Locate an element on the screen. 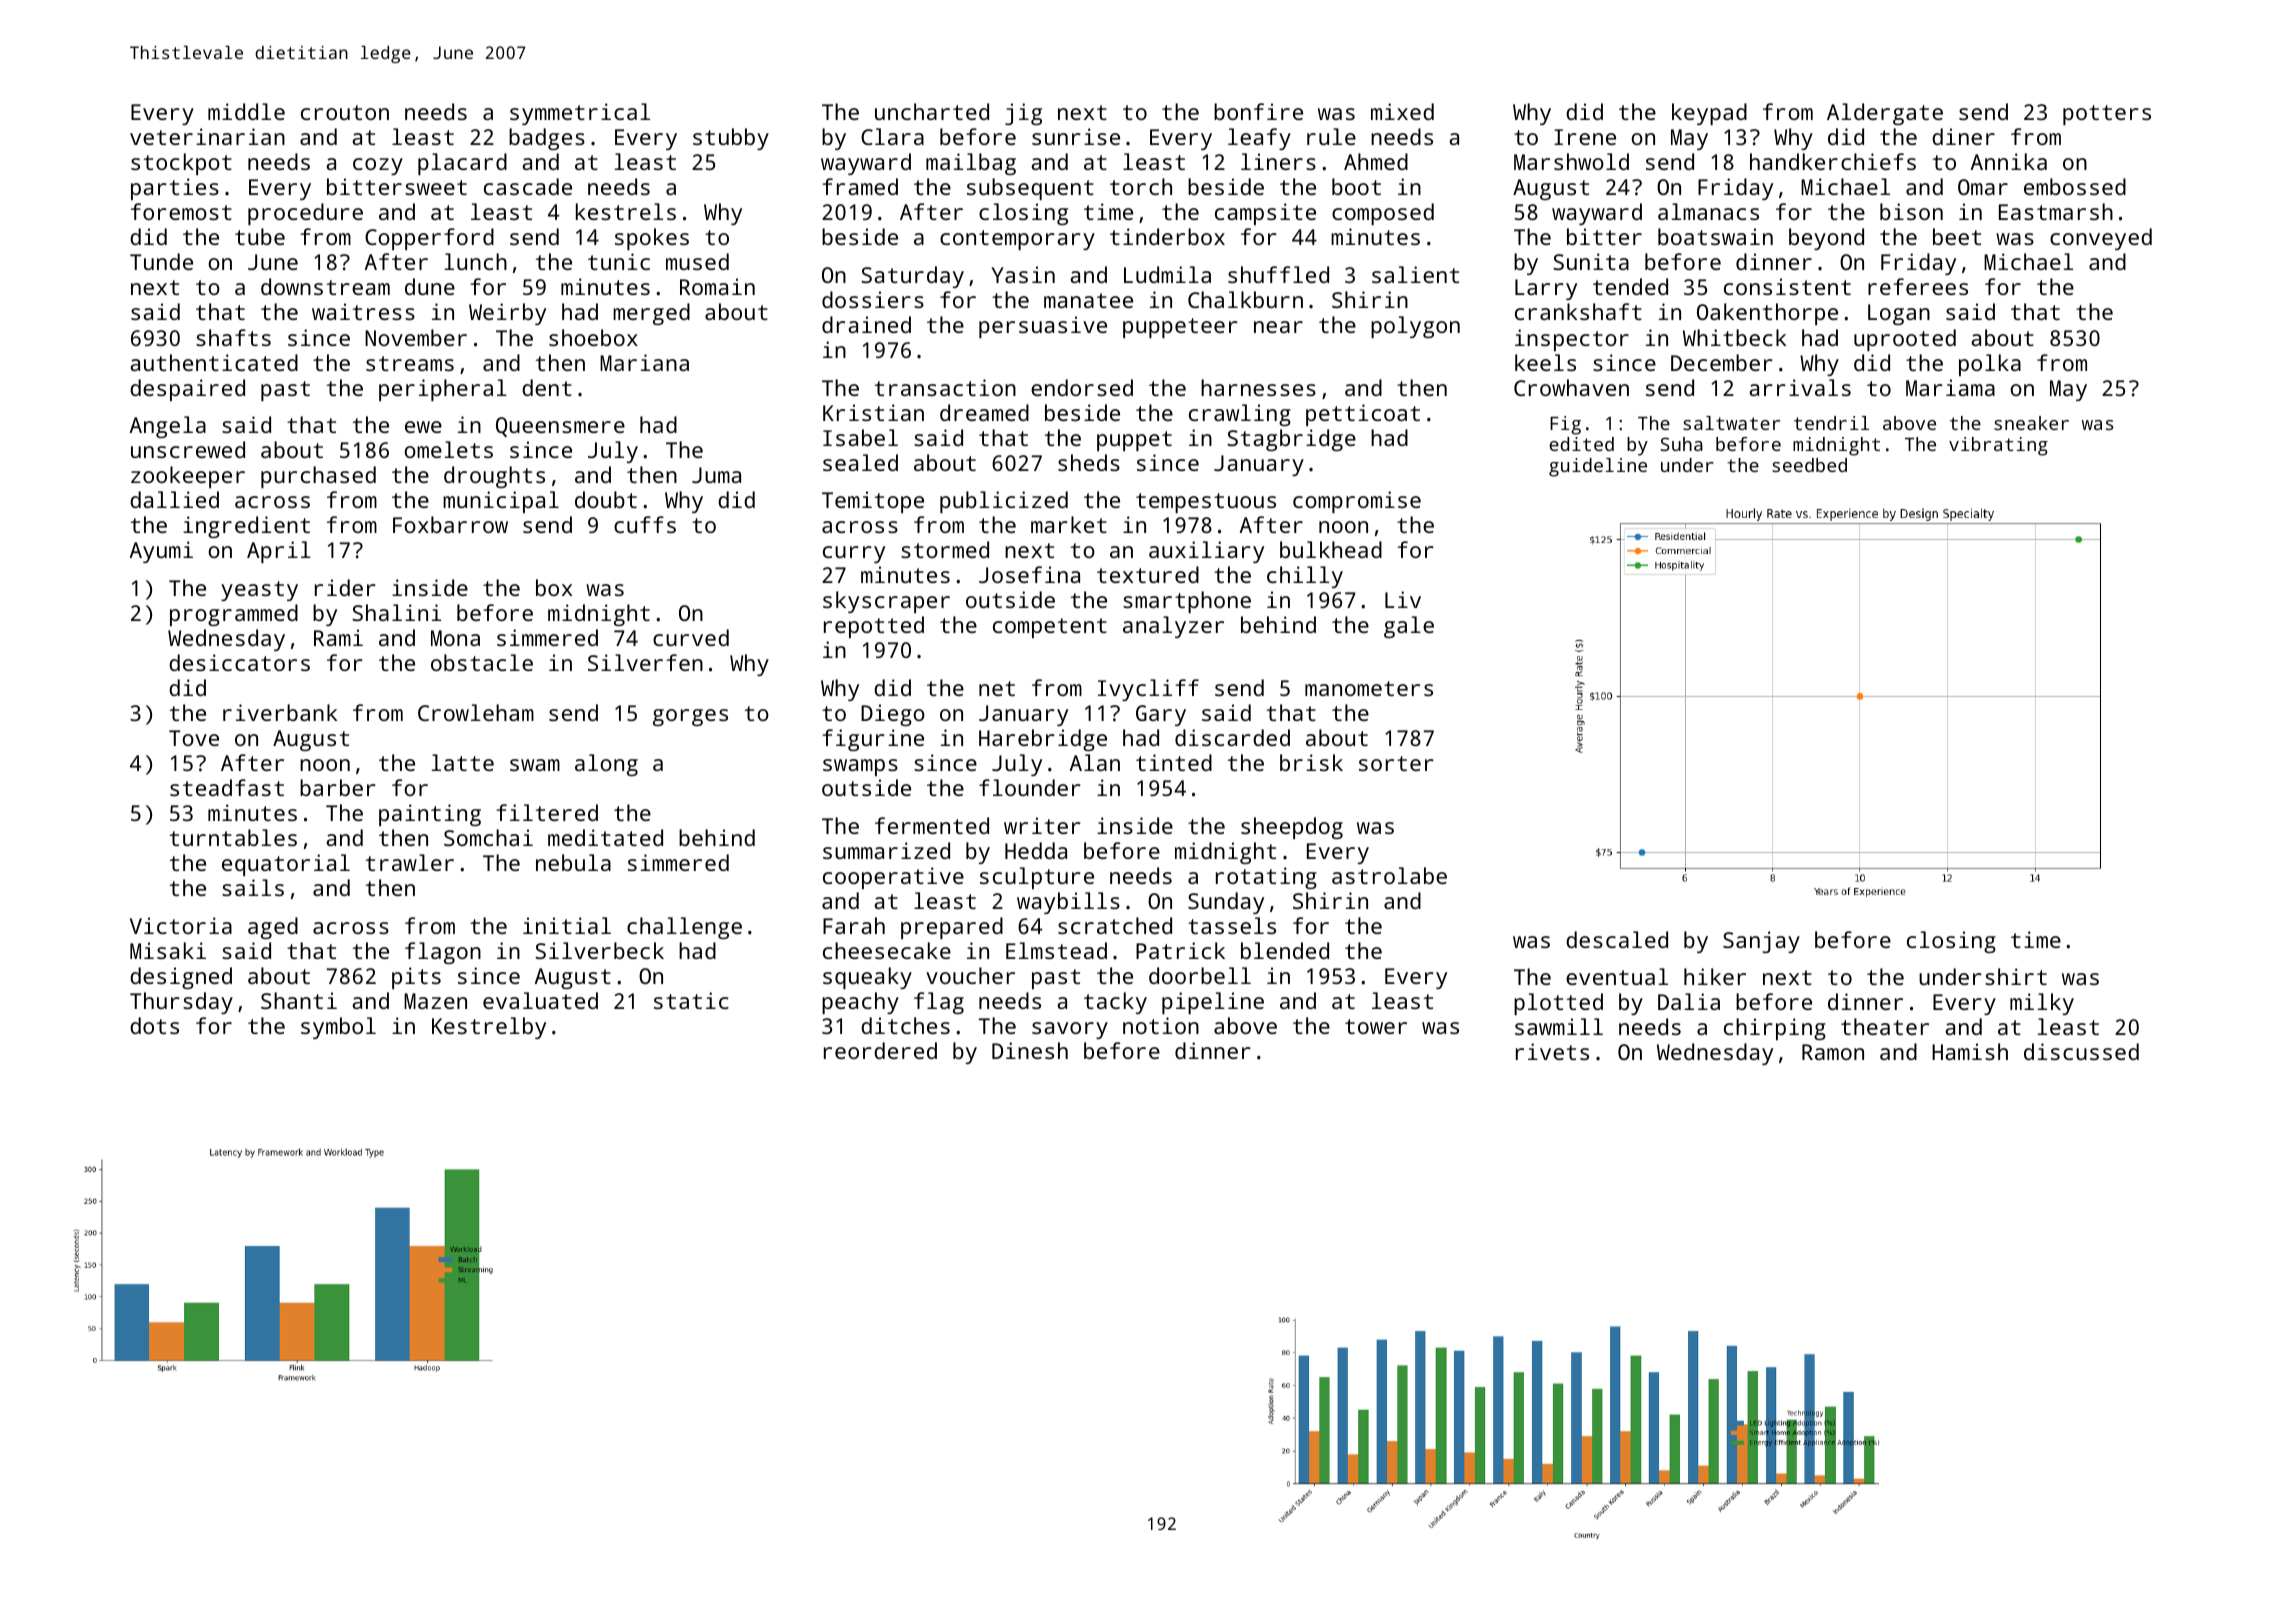  Sanjay is located at coordinates (1761, 942).
